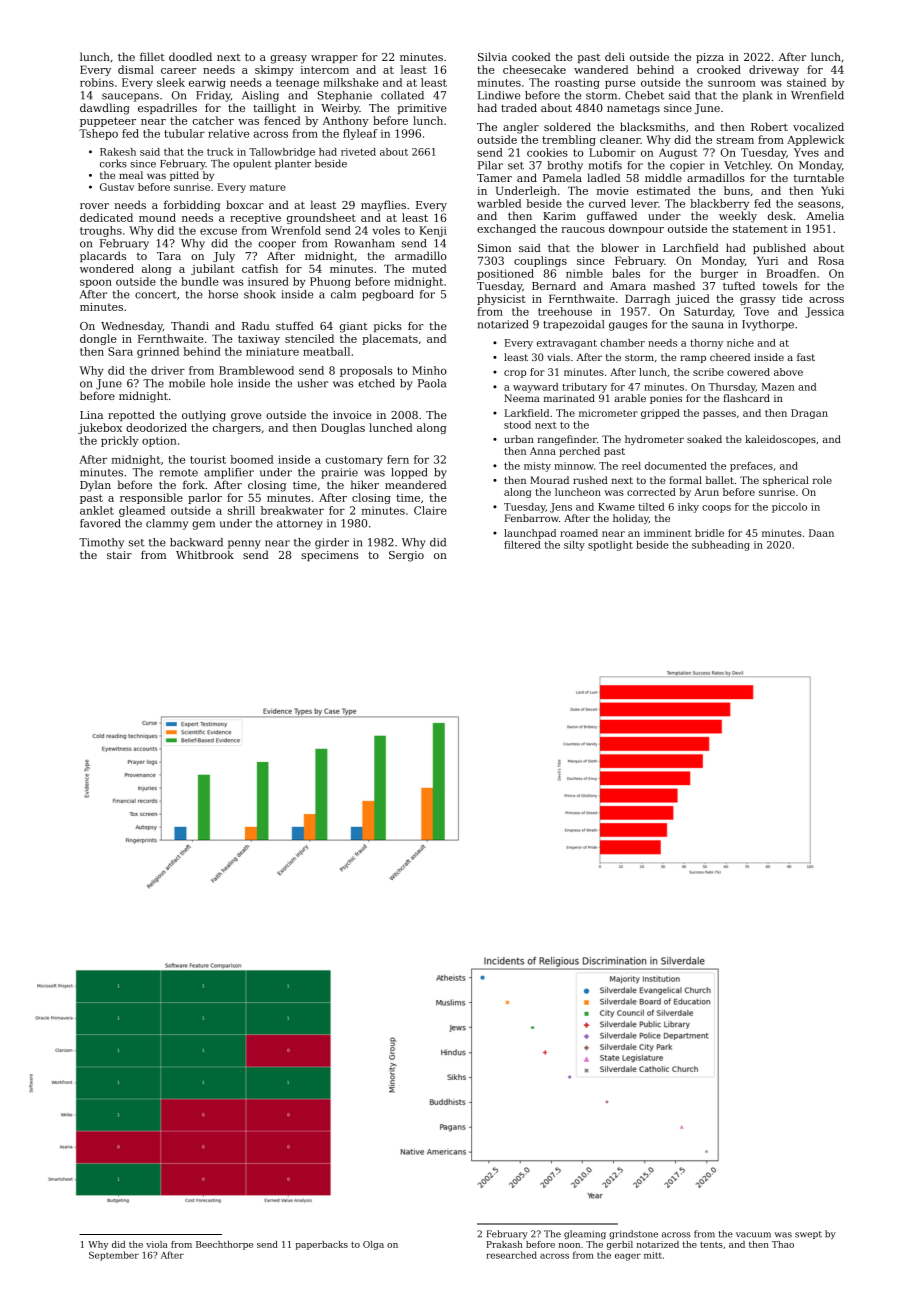 The height and width of the page is (1308, 924). Describe the element at coordinates (157, 1244) in the page. I see `viola` at that location.
